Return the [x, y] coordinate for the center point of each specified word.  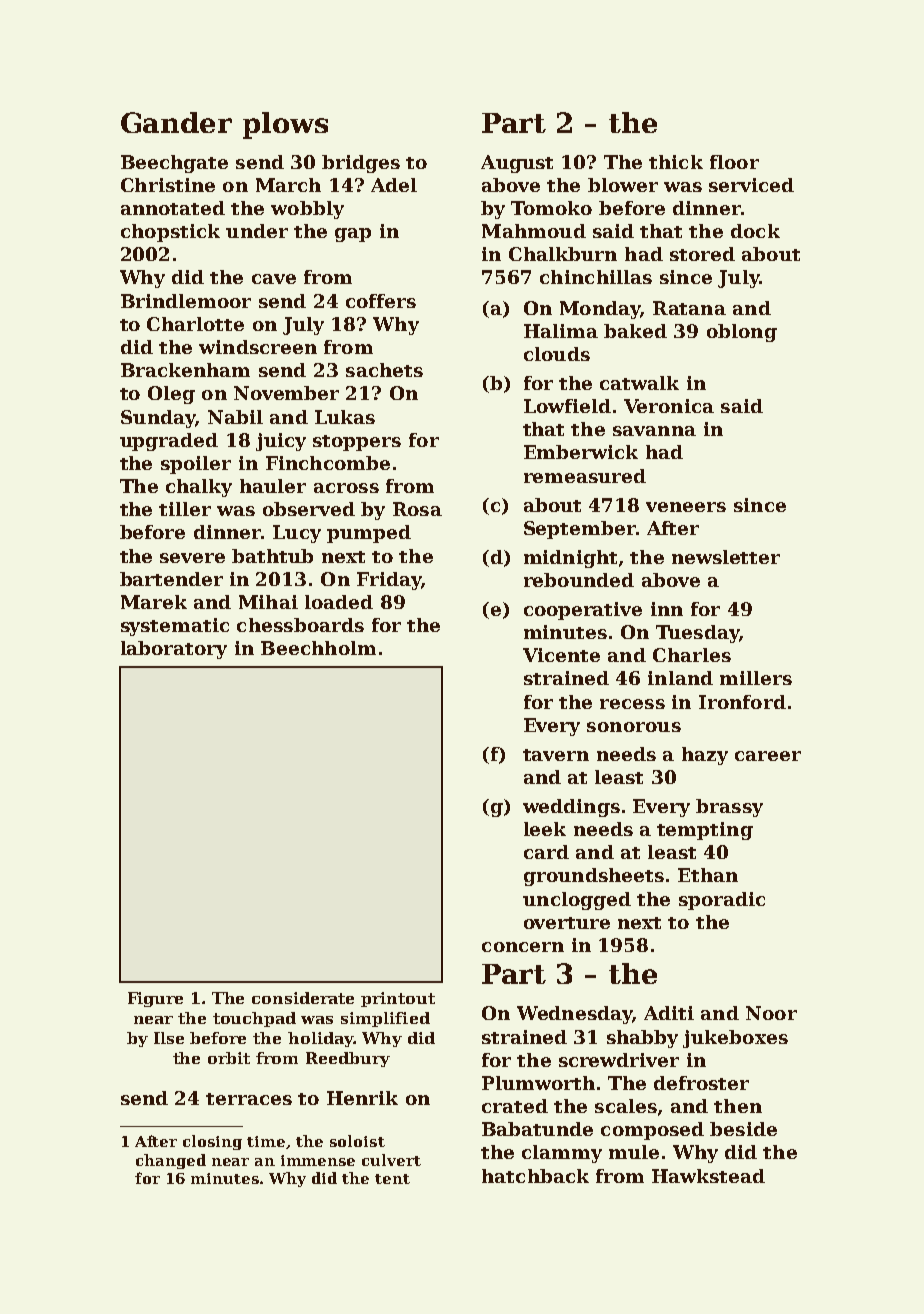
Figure [155, 999]
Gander [176, 122]
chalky [199, 488]
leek [545, 829]
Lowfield [567, 406]
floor [734, 162]
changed [171, 1161]
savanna [654, 431]
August [517, 164]
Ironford [742, 702]
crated [515, 1106]
